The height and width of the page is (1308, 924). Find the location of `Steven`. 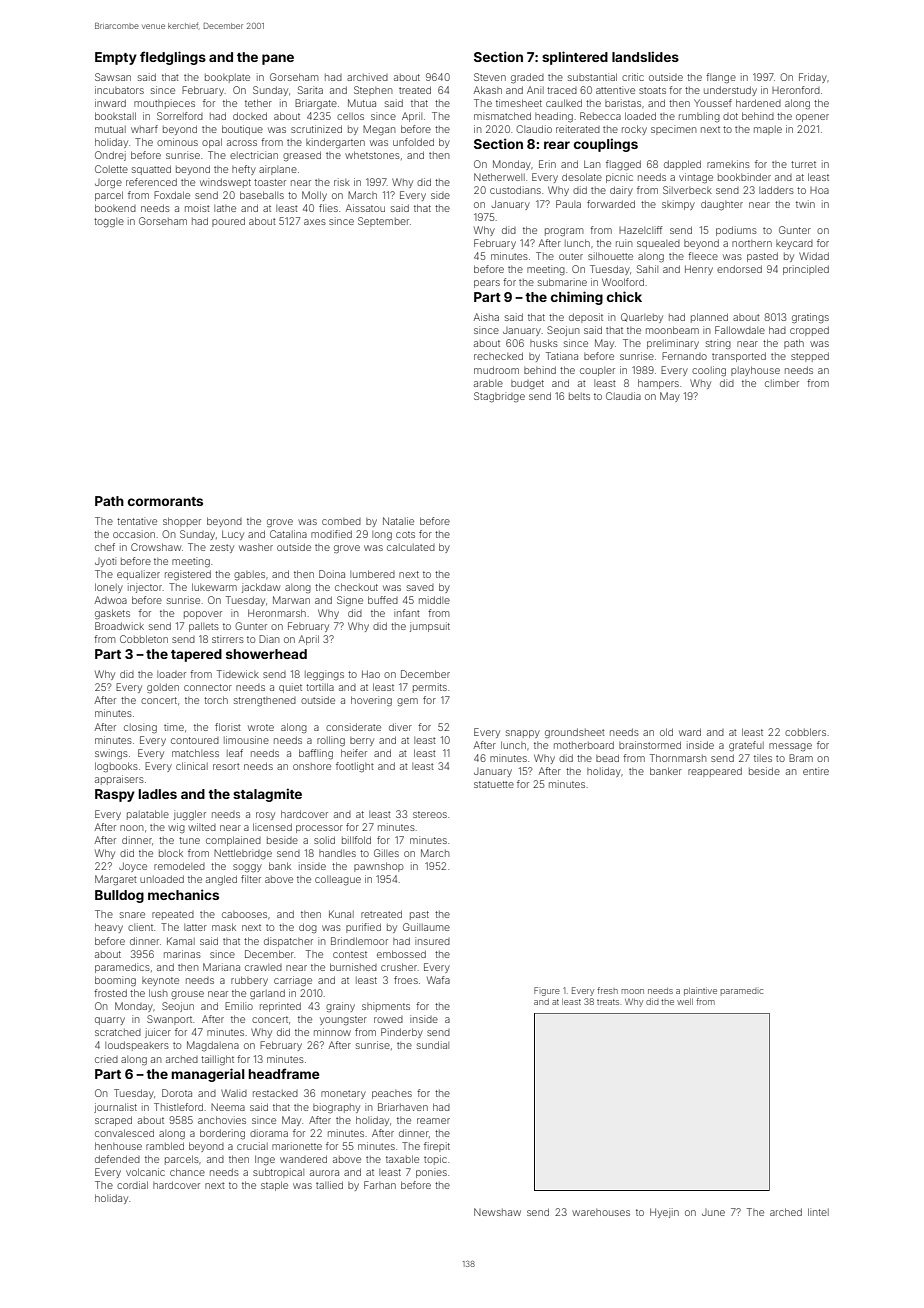

Steven is located at coordinates (490, 77).
